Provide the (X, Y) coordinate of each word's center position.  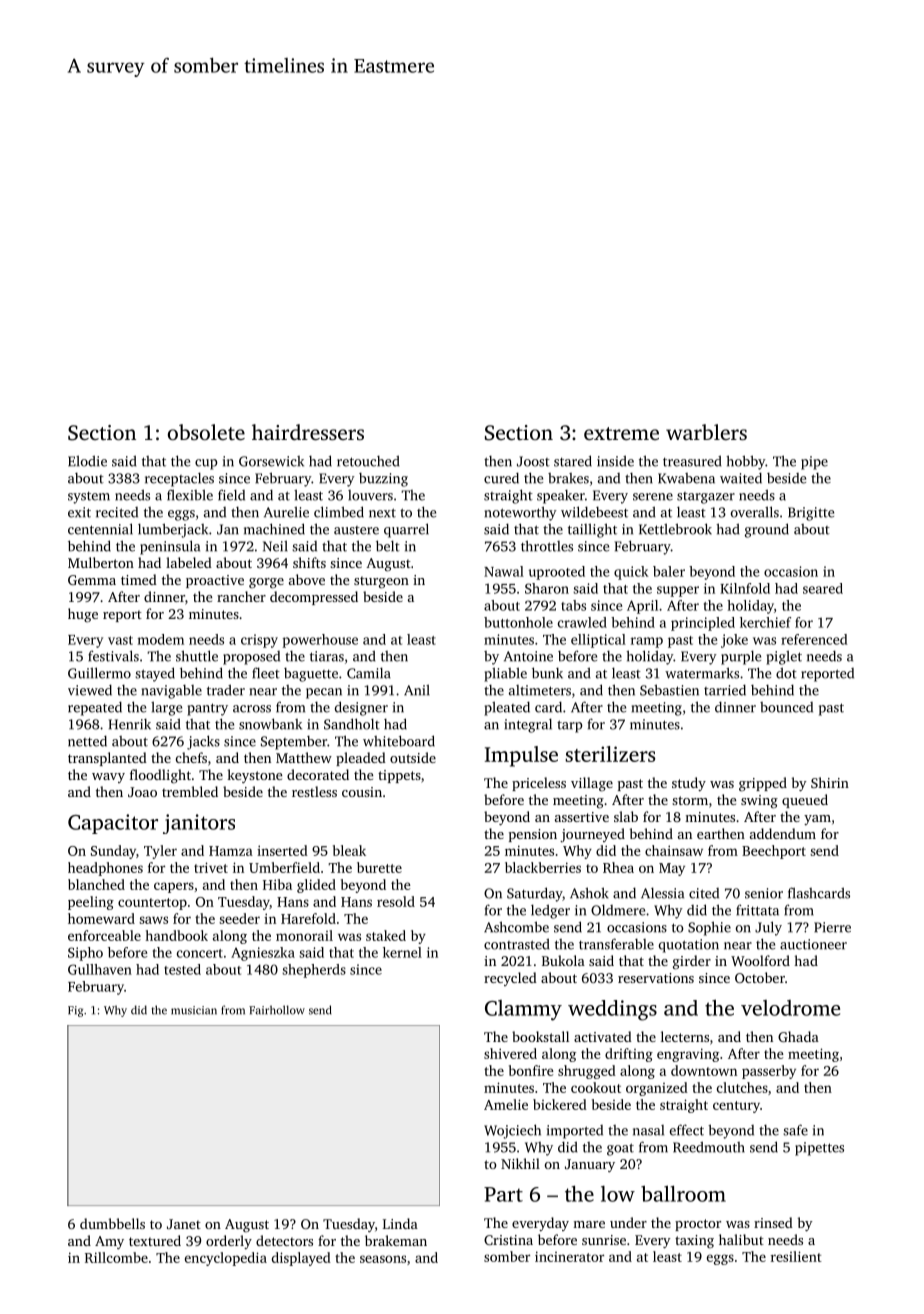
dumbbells (112, 1223)
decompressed (314, 598)
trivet (211, 867)
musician (194, 1010)
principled (703, 624)
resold (396, 901)
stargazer (706, 498)
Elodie (87, 461)
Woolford (760, 960)
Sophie (709, 928)
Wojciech (512, 1131)
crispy (259, 641)
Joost (533, 461)
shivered (510, 1053)
